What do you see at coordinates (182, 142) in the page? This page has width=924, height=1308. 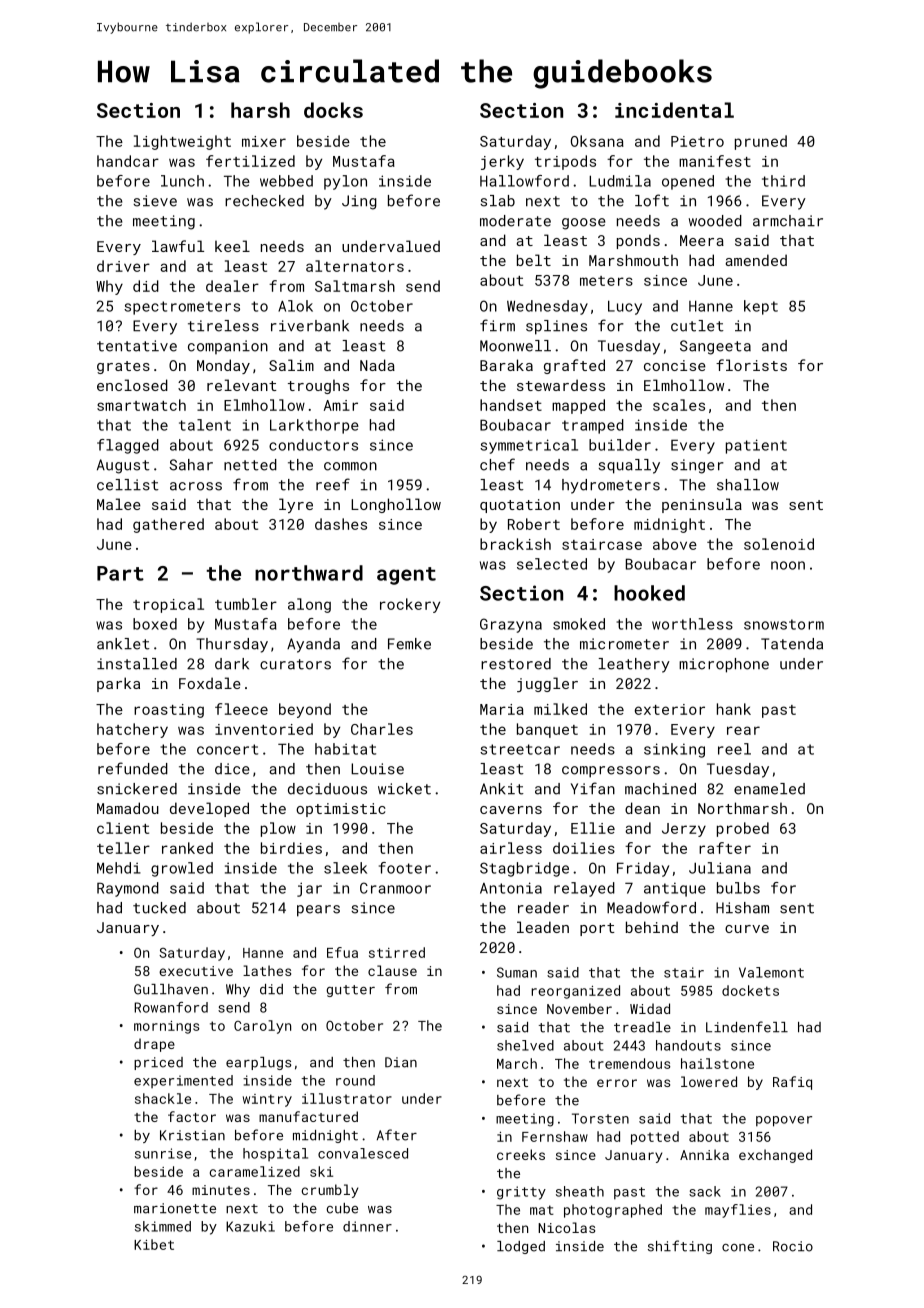 I see `lightweight` at bounding box center [182, 142].
